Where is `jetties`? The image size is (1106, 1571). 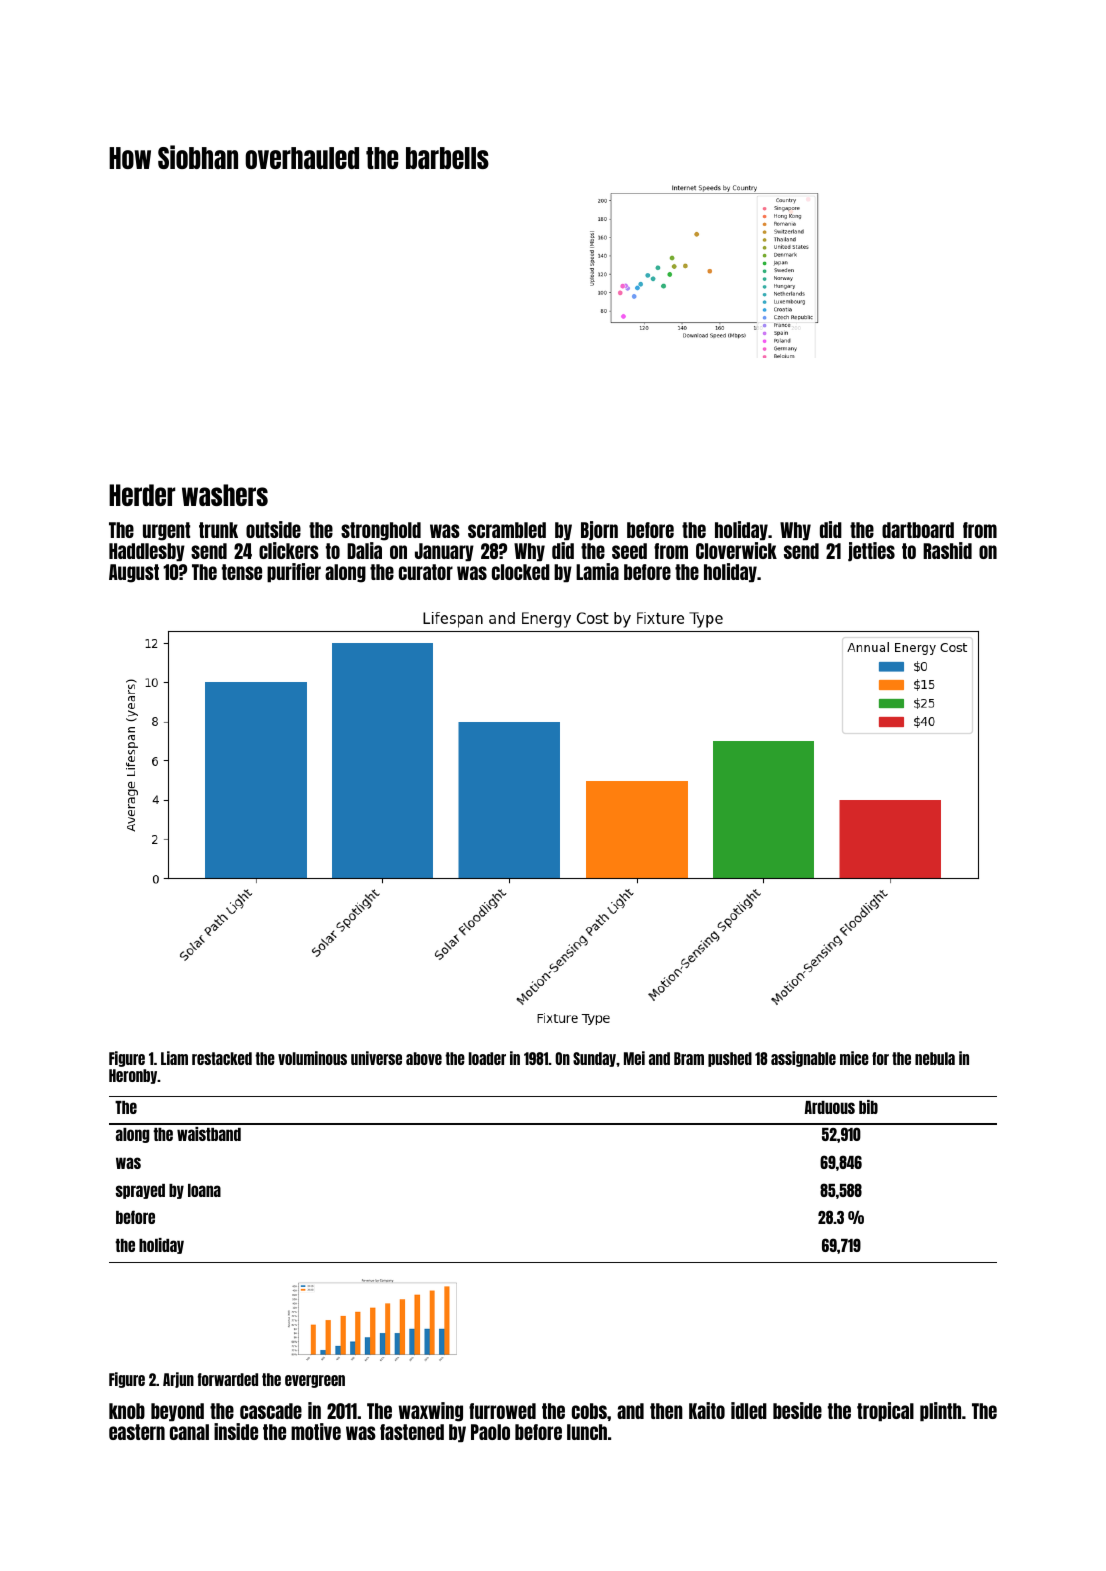
jetties is located at coordinates (871, 552).
